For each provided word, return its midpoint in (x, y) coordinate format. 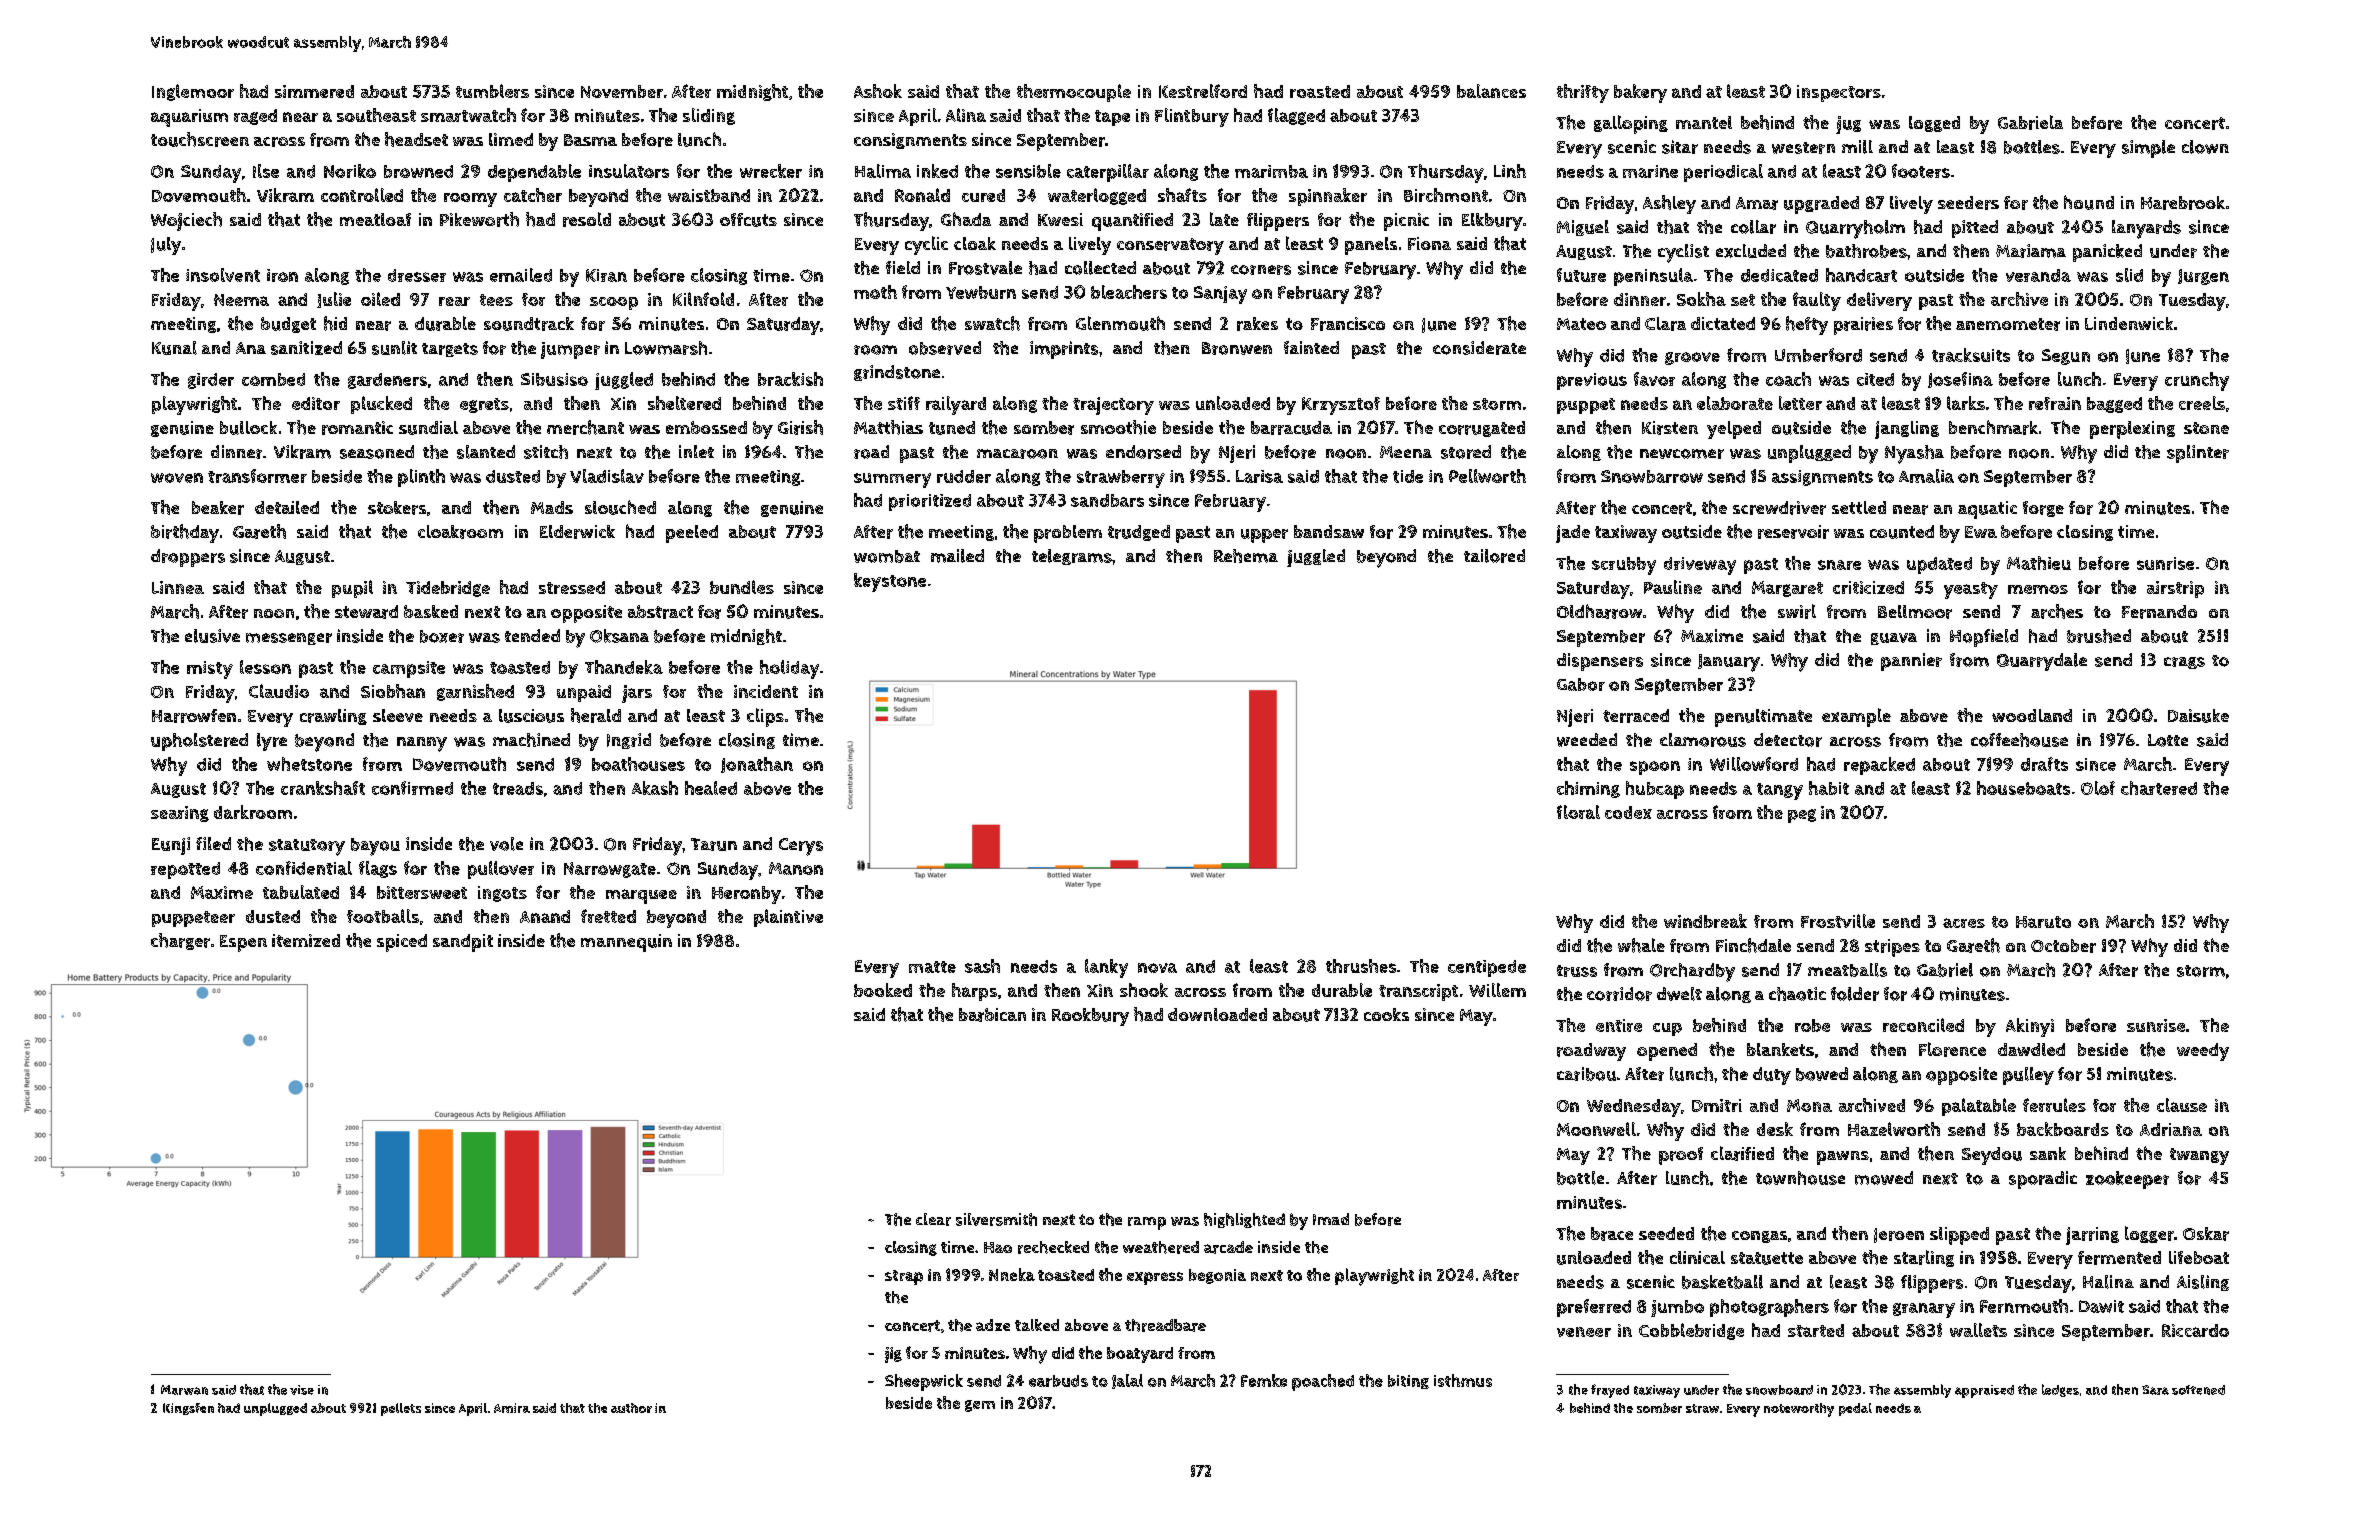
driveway (1700, 566)
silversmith (996, 1219)
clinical (1697, 1257)
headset (416, 139)
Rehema (1246, 556)
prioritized (930, 502)
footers (1921, 171)
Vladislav (607, 476)
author (631, 1408)
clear (933, 1219)
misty (210, 670)
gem (980, 1406)
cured (983, 195)
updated (1939, 565)
